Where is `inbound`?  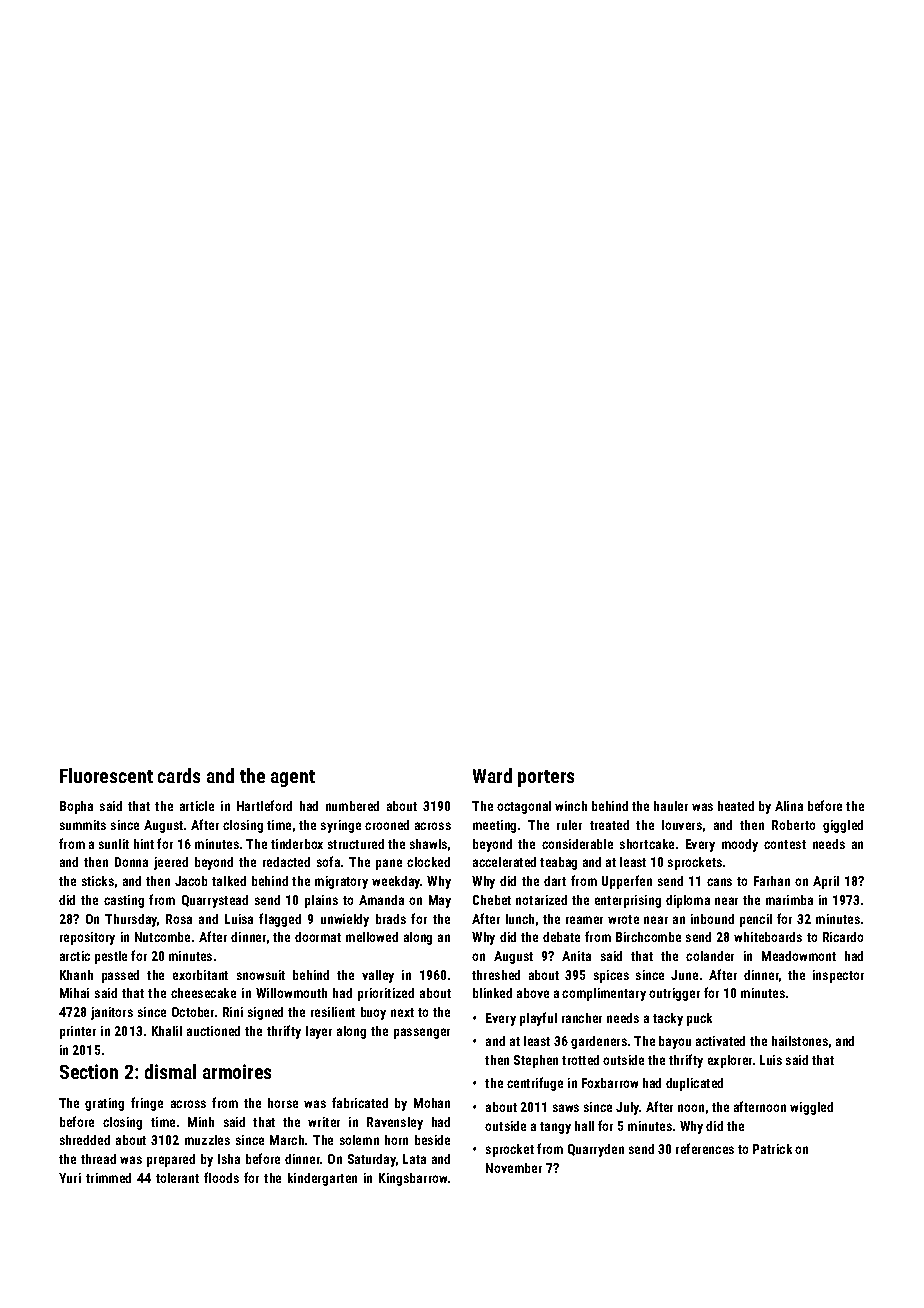
inbound is located at coordinates (712, 919).
